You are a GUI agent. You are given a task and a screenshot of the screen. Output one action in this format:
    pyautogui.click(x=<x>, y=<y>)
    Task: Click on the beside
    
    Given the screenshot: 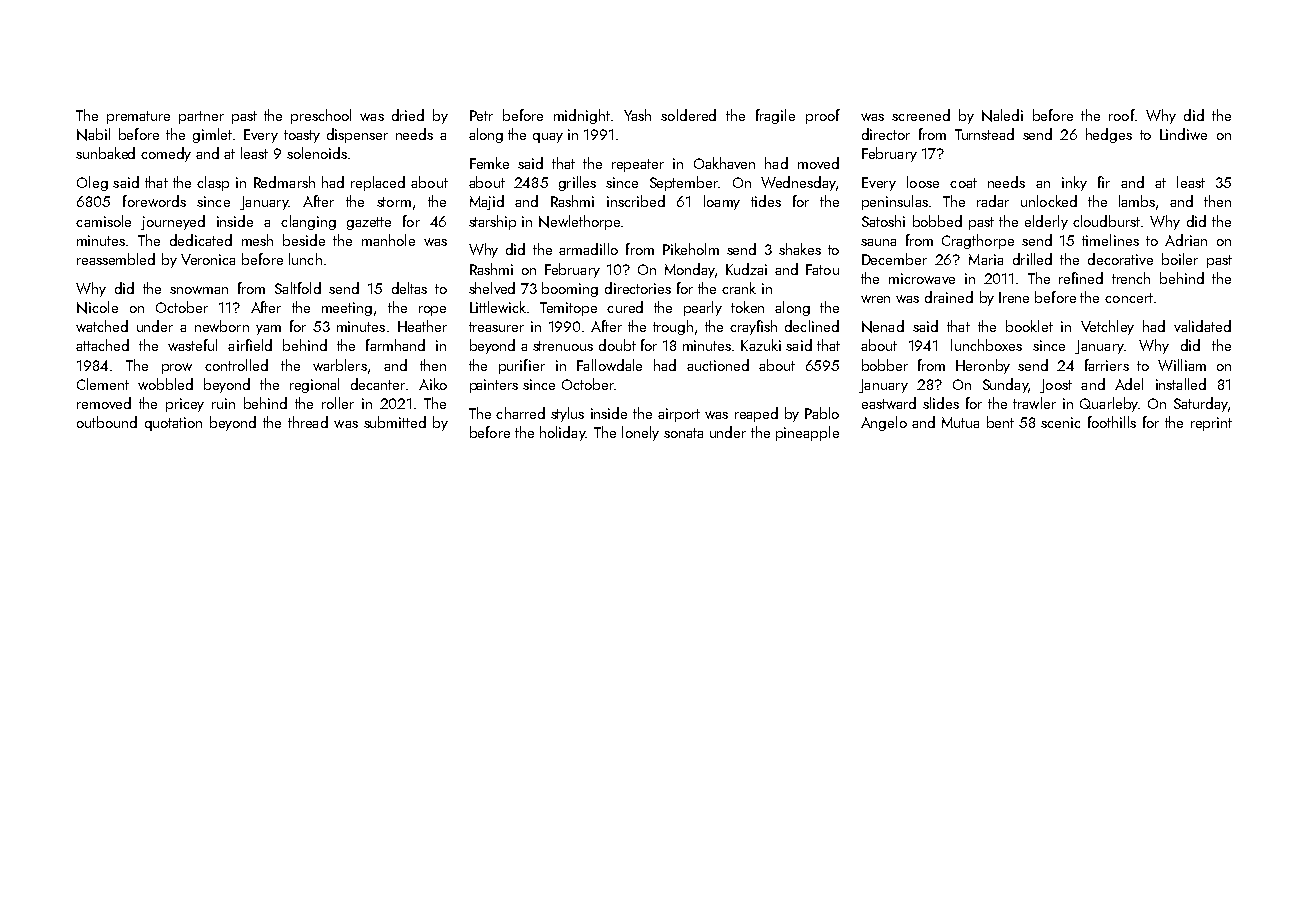 What is the action you would take?
    pyautogui.click(x=304, y=240)
